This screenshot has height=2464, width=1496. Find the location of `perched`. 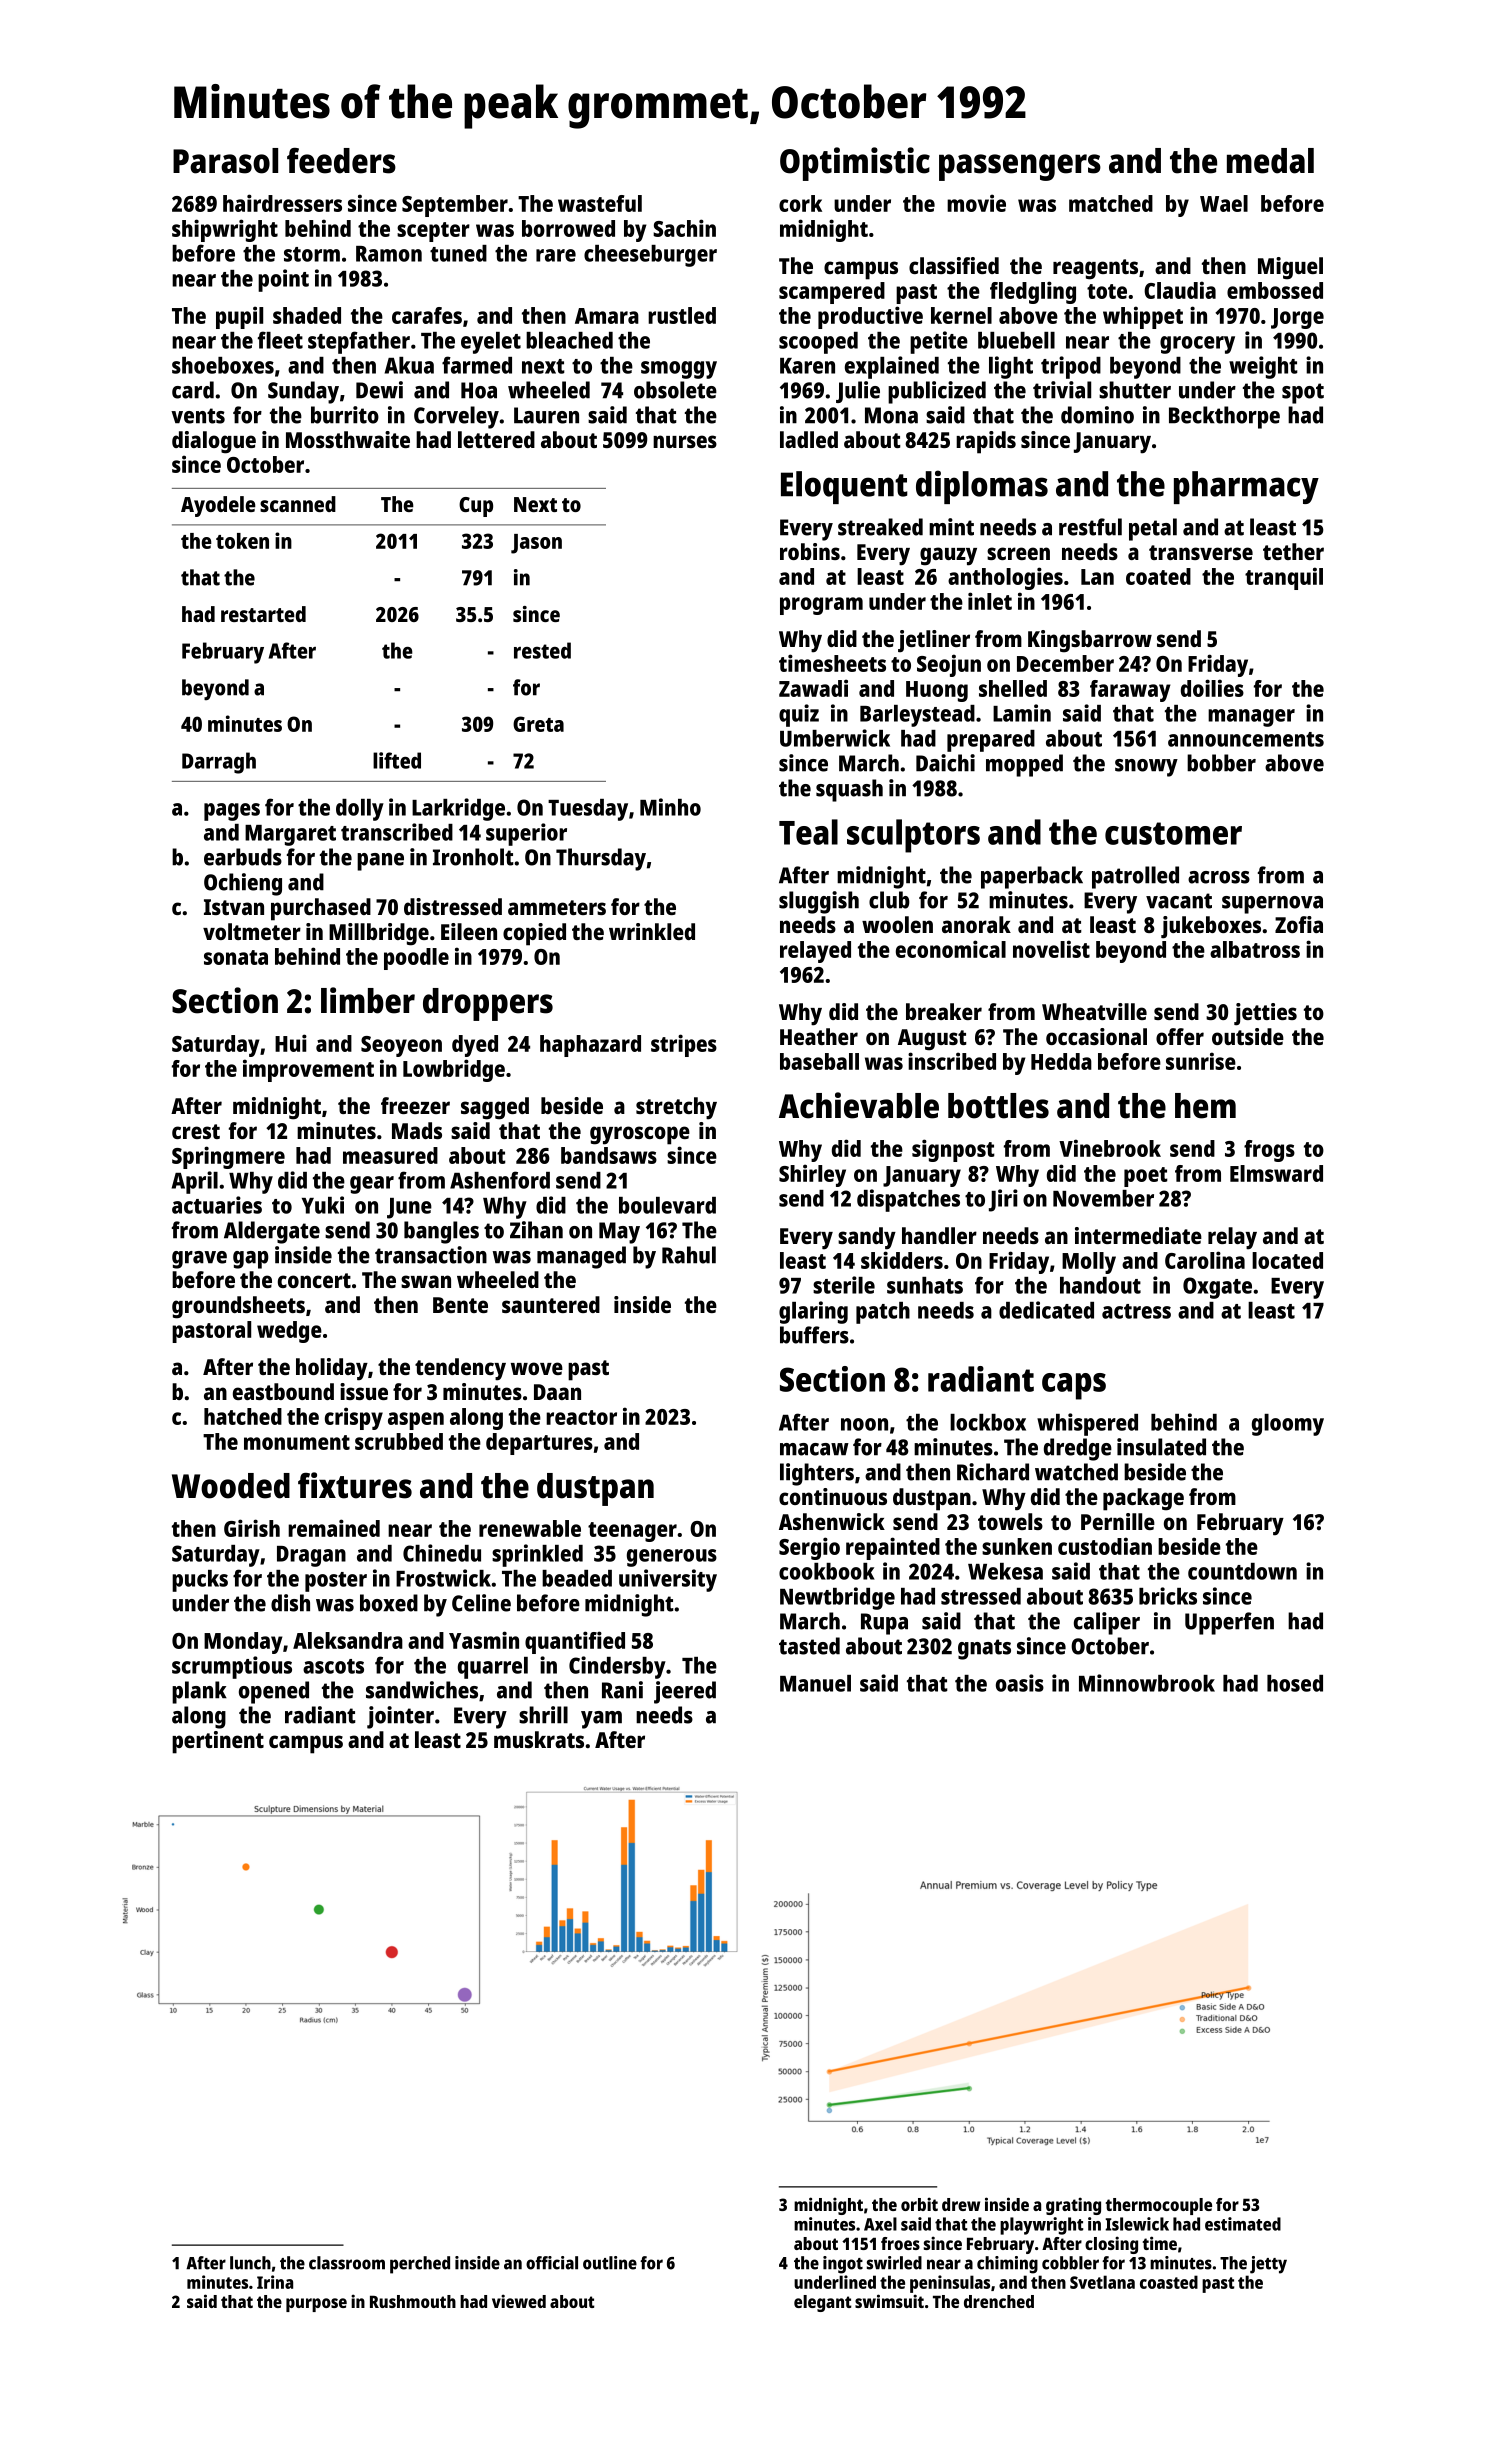

perched is located at coordinates (420, 2265).
